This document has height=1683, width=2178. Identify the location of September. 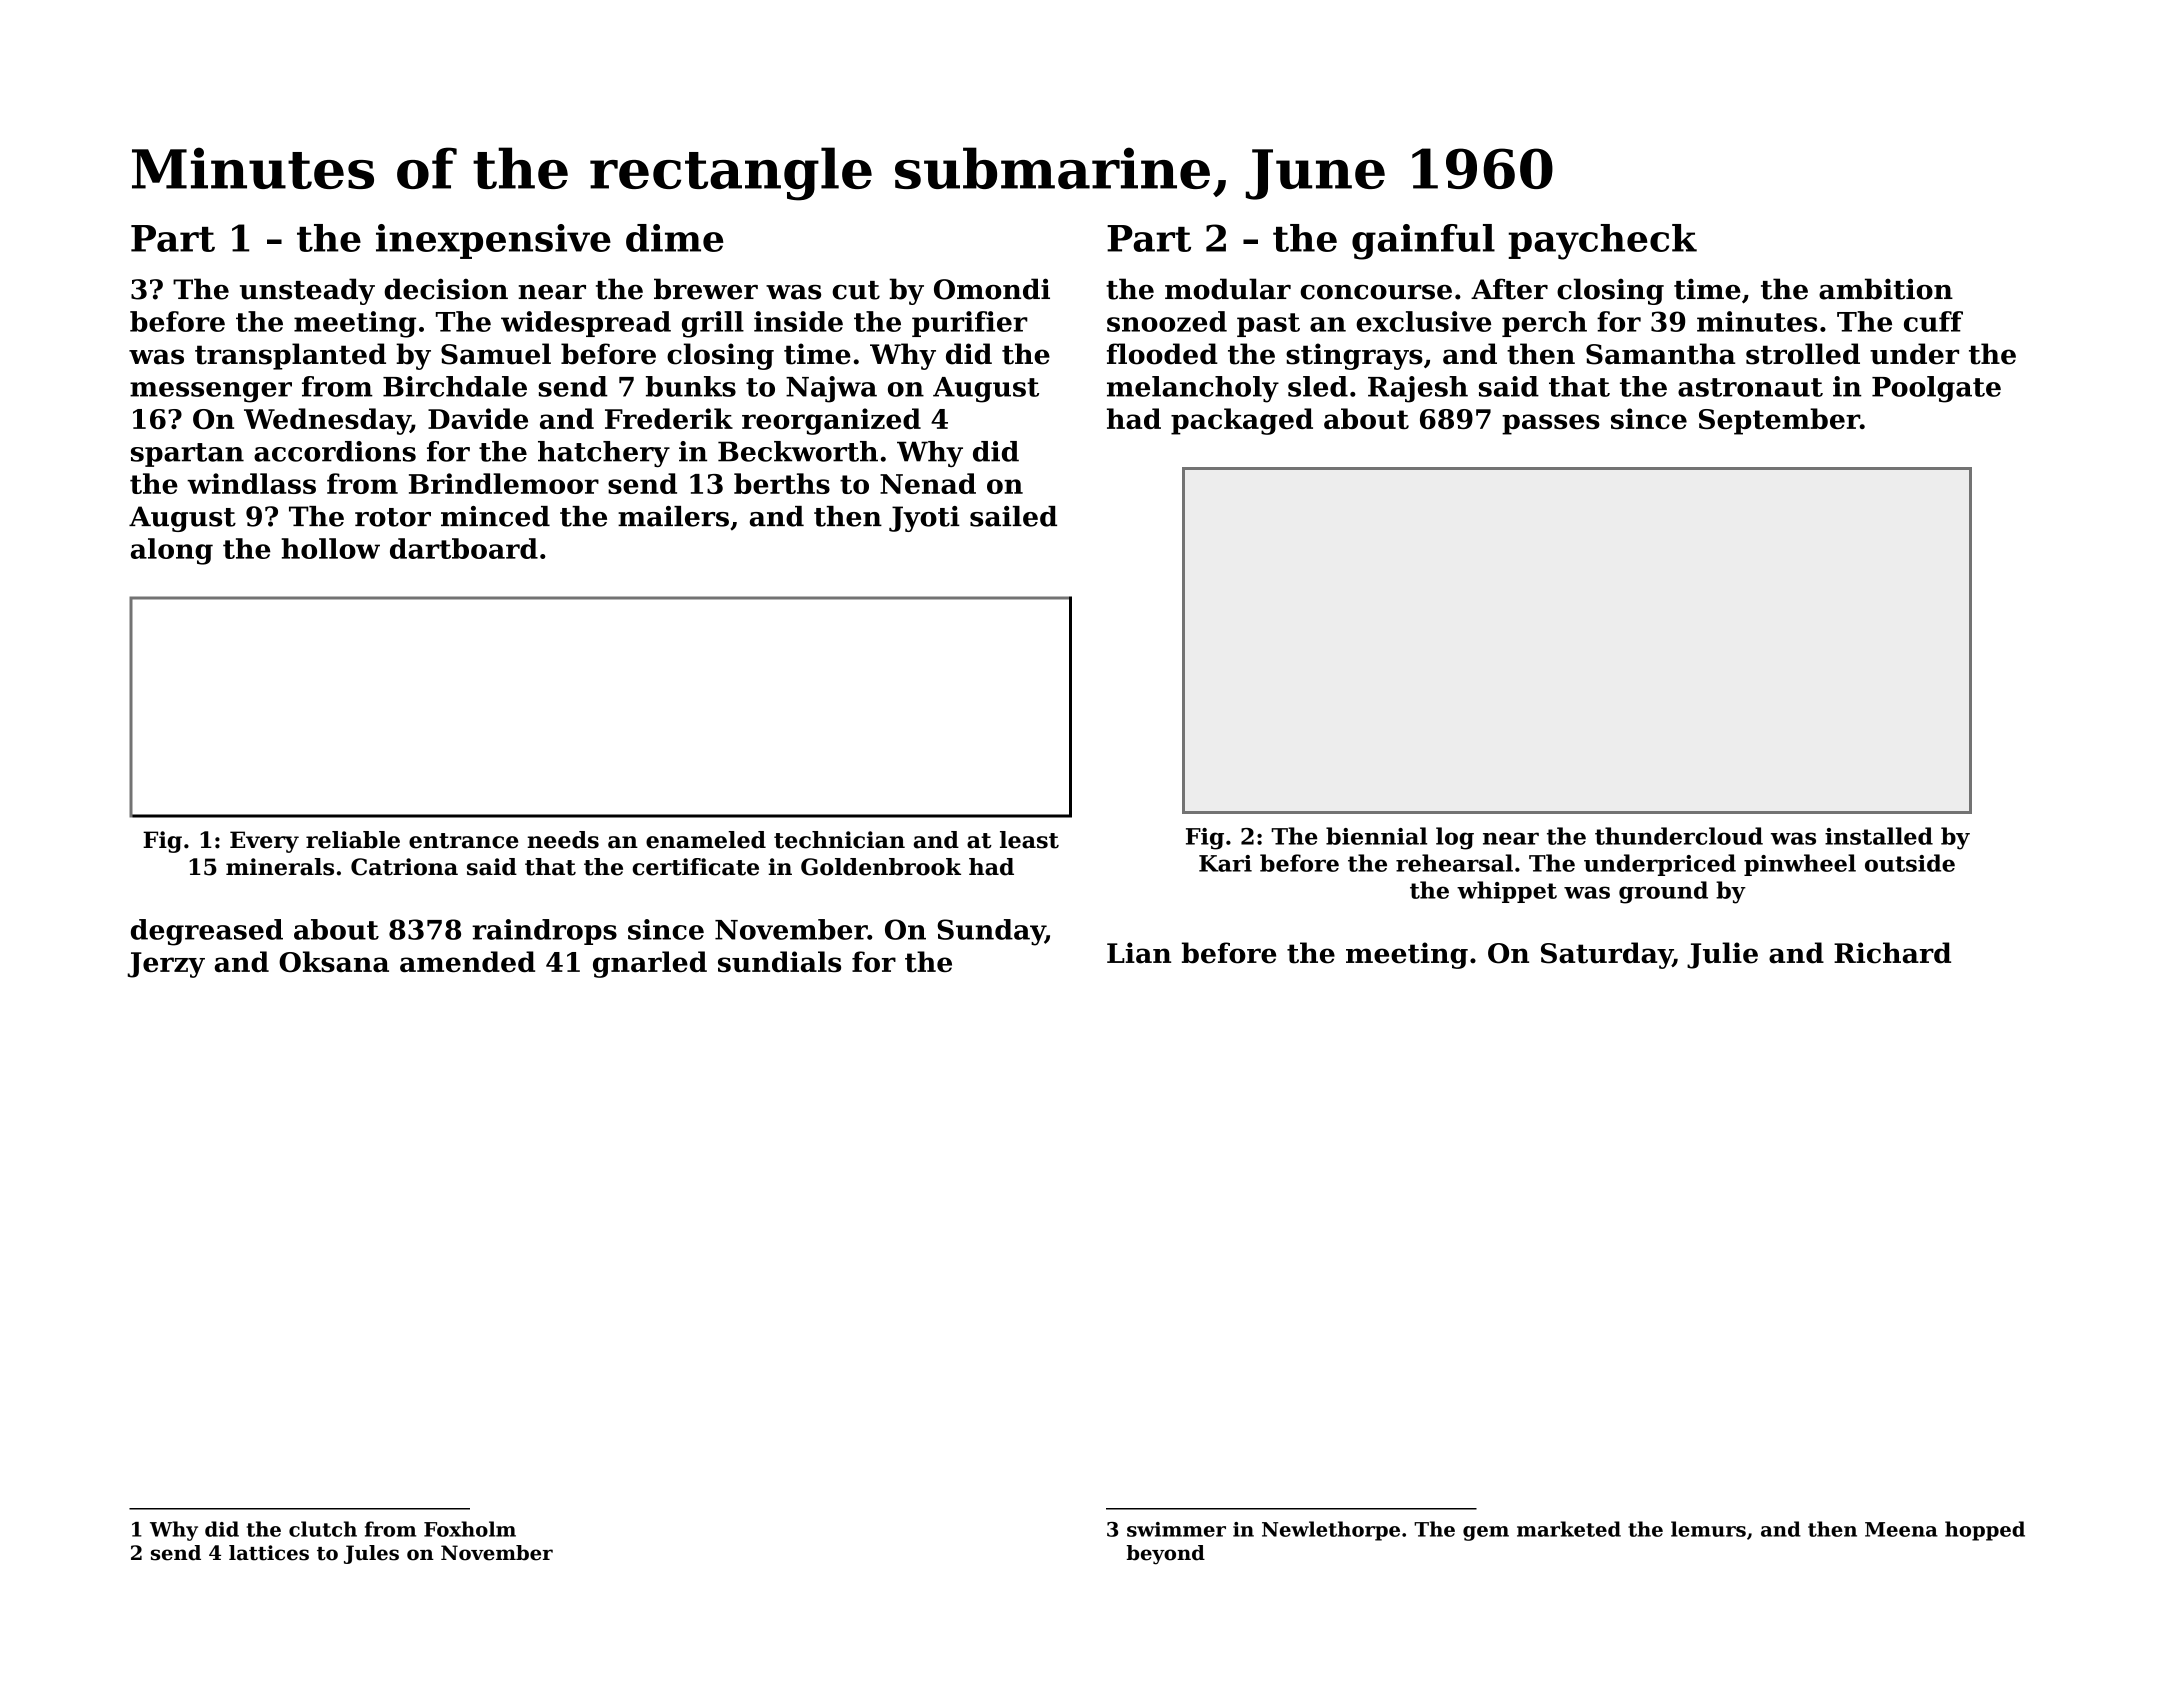
(1779, 421).
